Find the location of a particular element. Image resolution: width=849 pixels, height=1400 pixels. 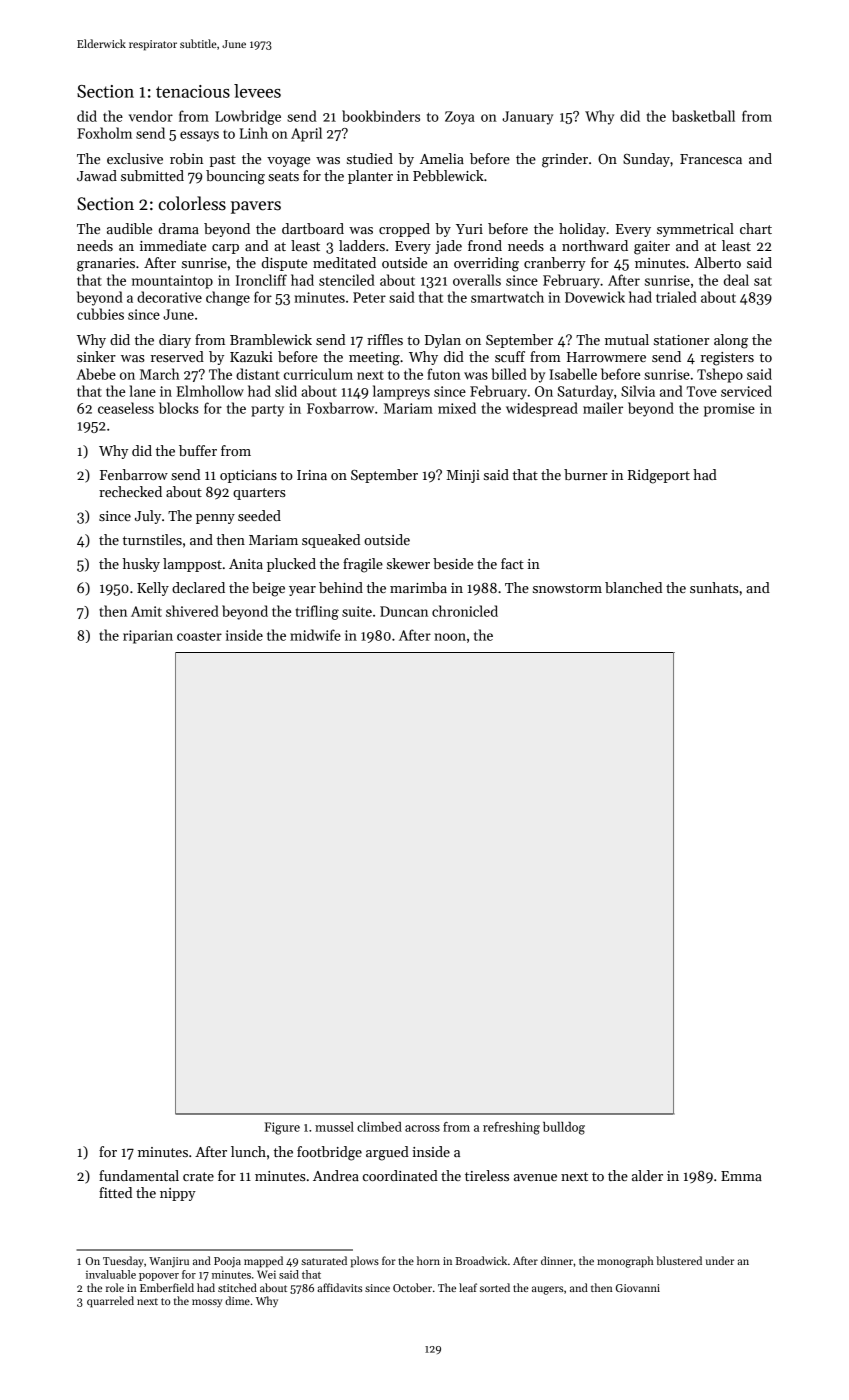

husky is located at coordinates (141, 565).
